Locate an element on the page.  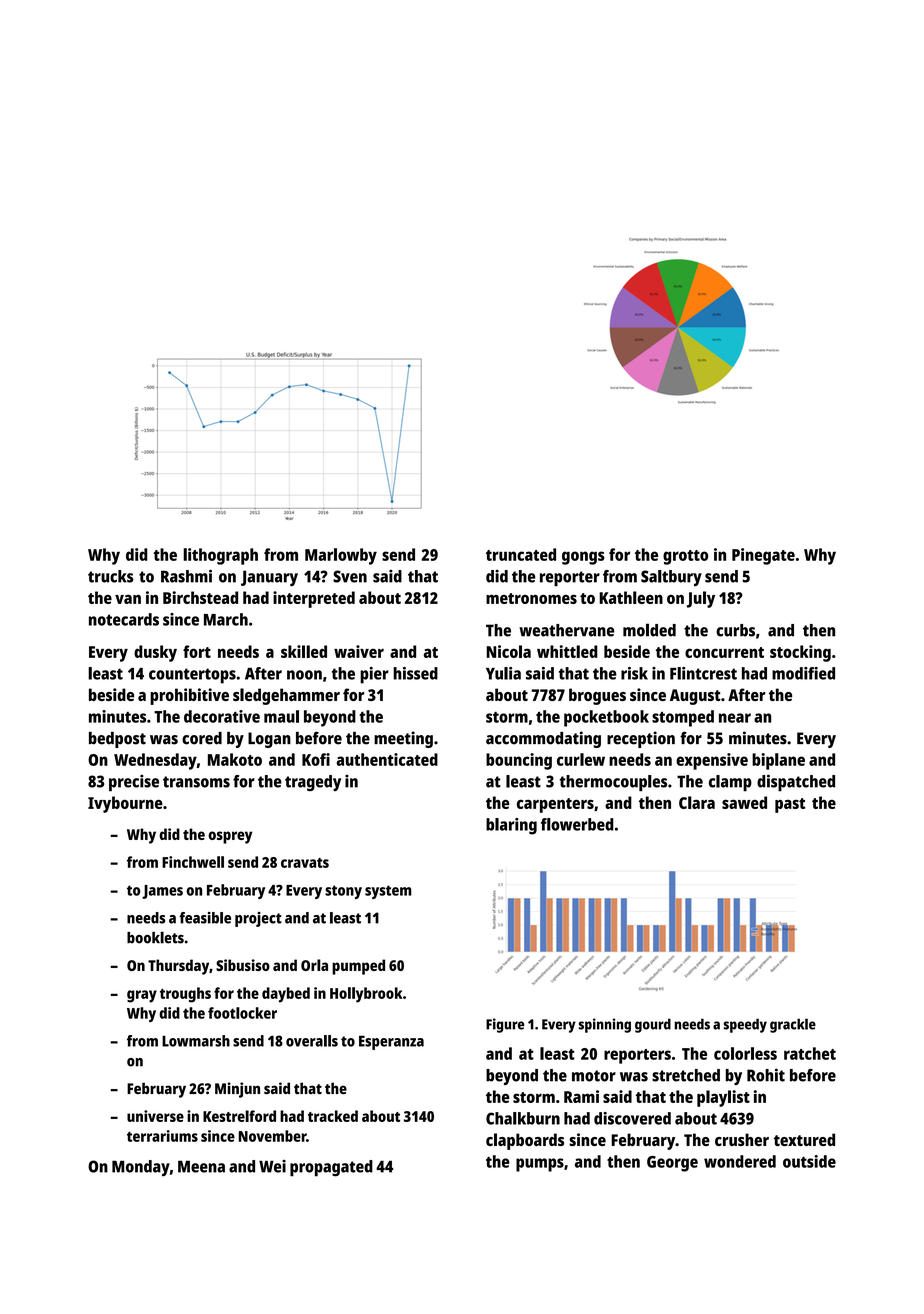
bouncing is located at coordinates (519, 761).
